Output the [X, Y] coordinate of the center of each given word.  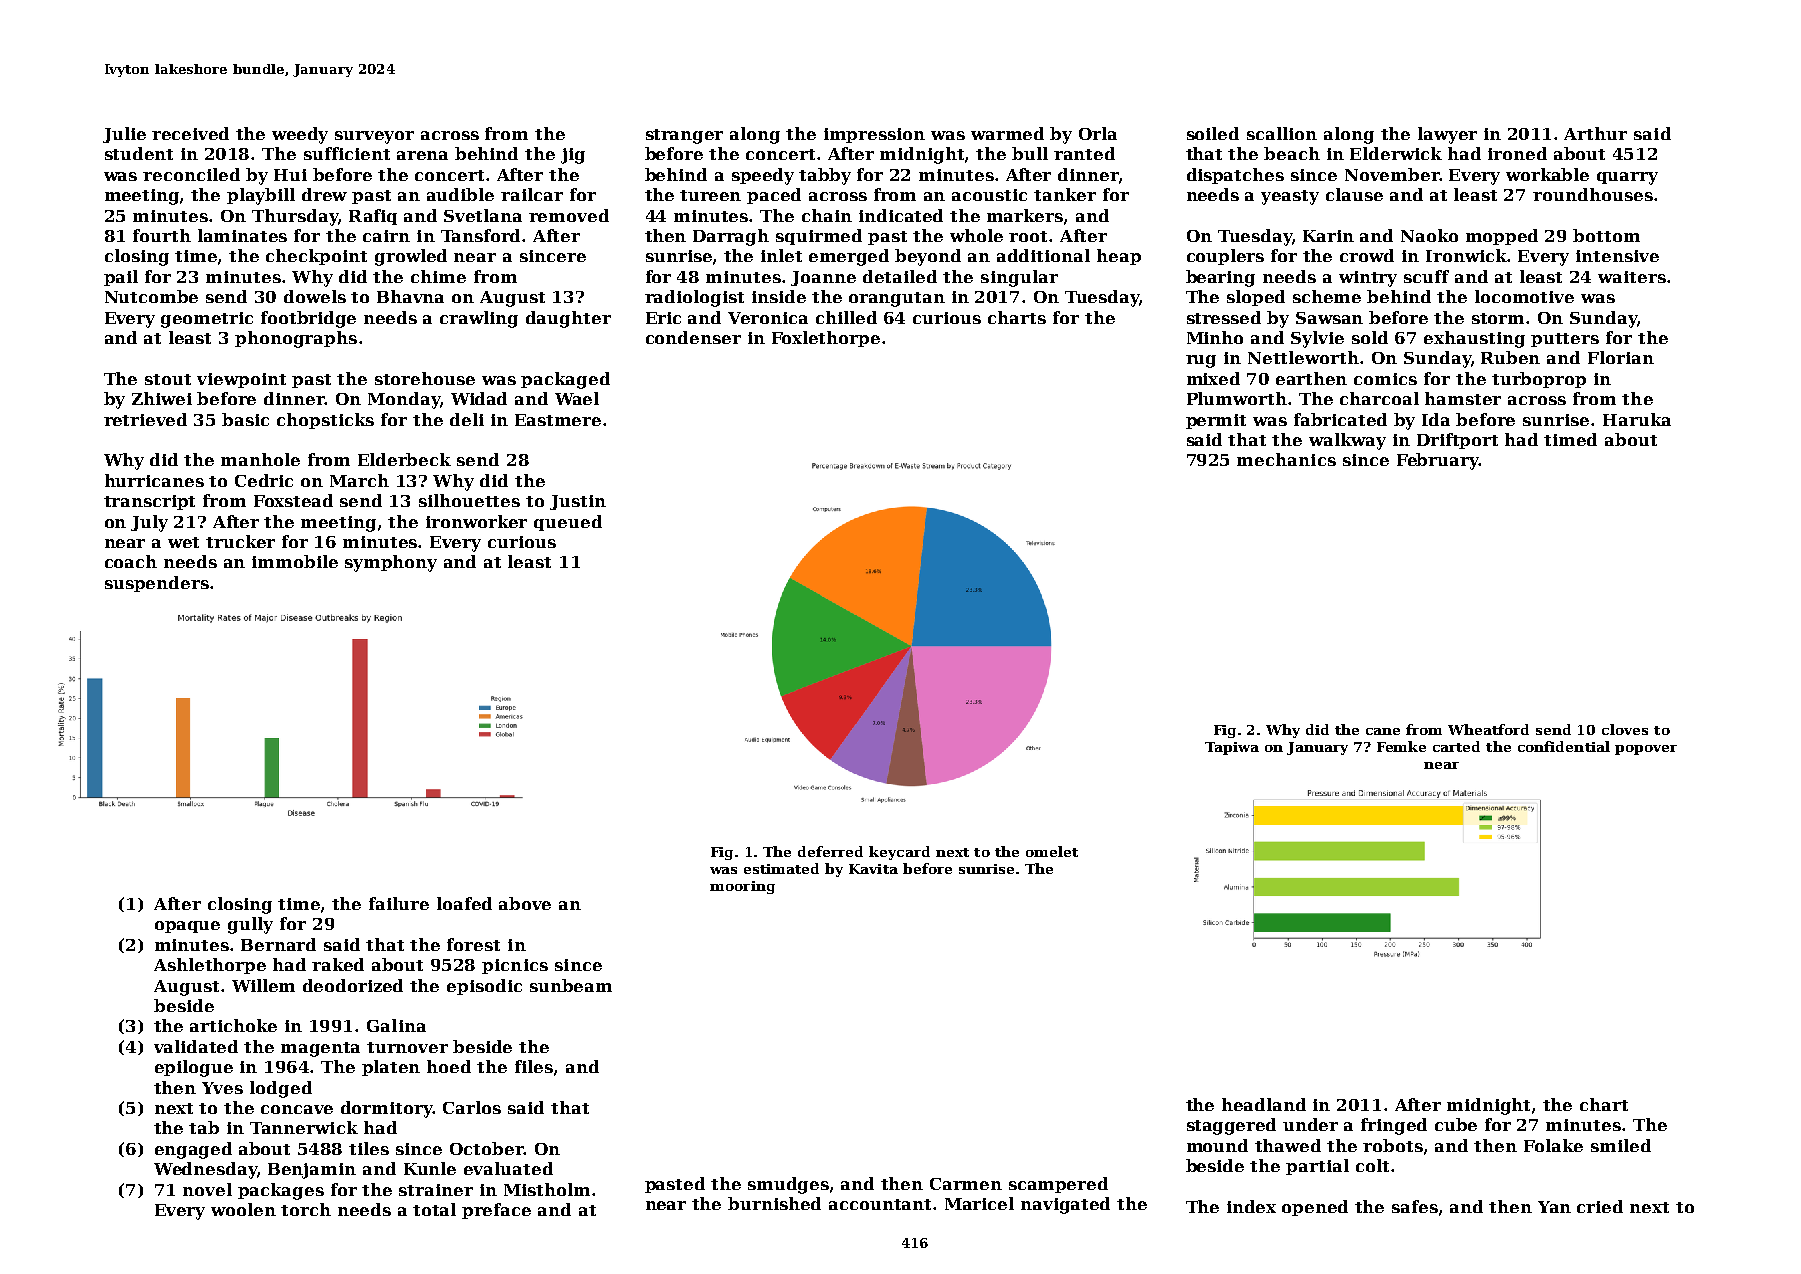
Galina [396, 1025]
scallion [1282, 133]
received [190, 133]
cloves [1625, 729]
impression [874, 135]
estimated [781, 868]
